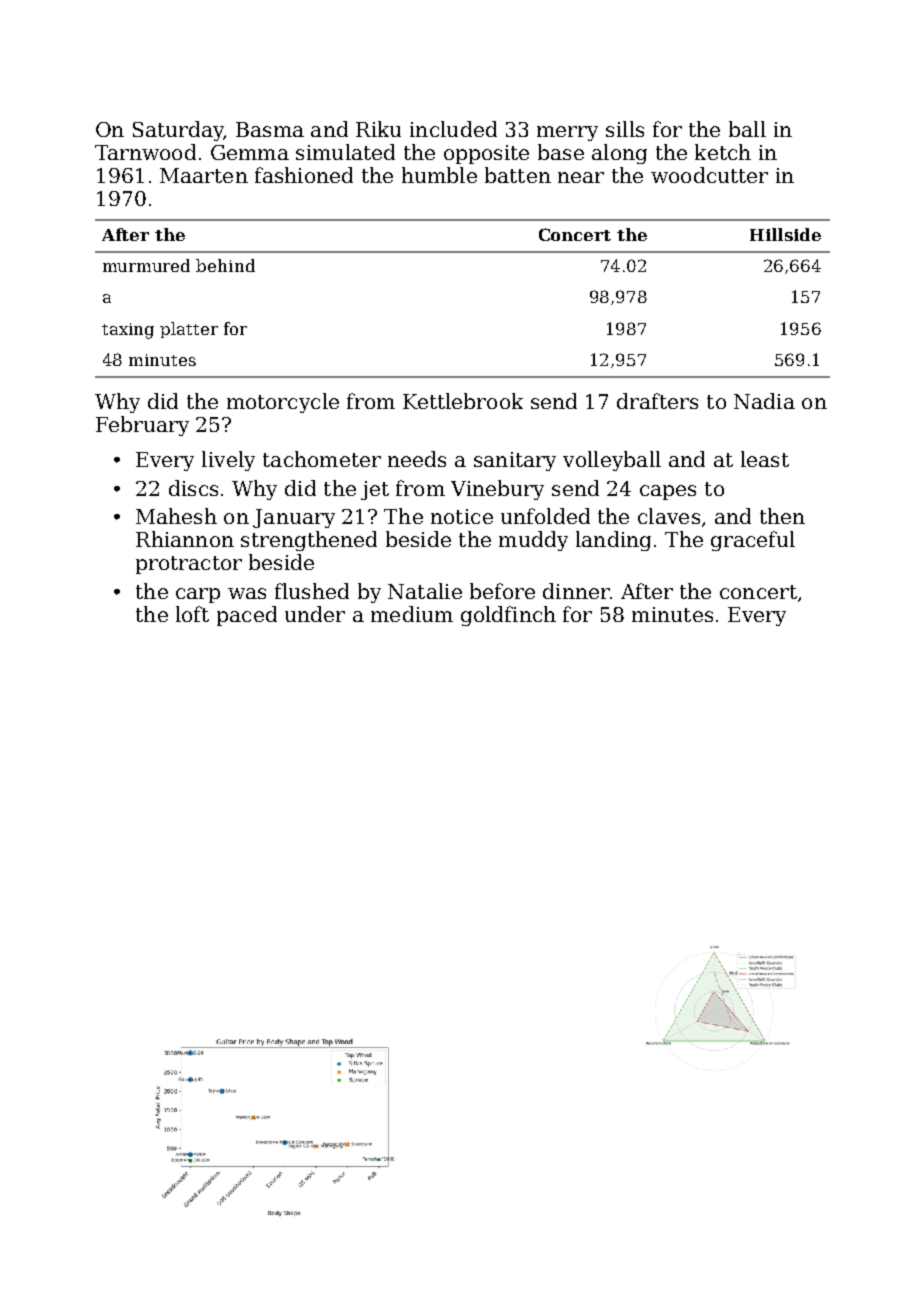 This document has width=924, height=1311. Describe the element at coordinates (315, 614) in the document. I see `under` at that location.
